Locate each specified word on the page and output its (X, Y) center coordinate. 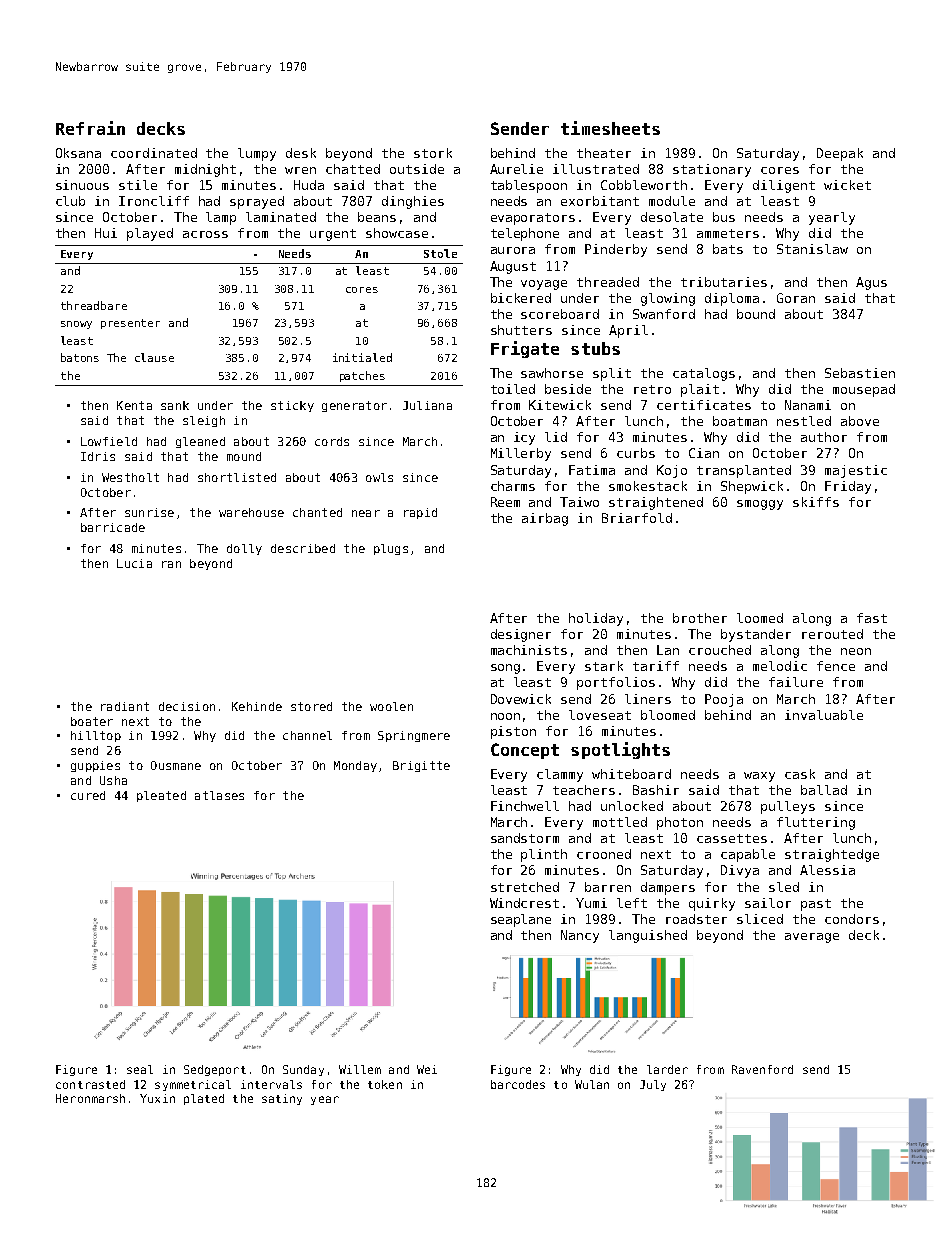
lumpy (257, 154)
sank (175, 405)
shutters (521, 330)
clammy (560, 775)
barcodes (518, 1084)
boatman (740, 421)
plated (204, 1099)
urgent (333, 235)
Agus (871, 283)
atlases (219, 795)
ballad (824, 790)
